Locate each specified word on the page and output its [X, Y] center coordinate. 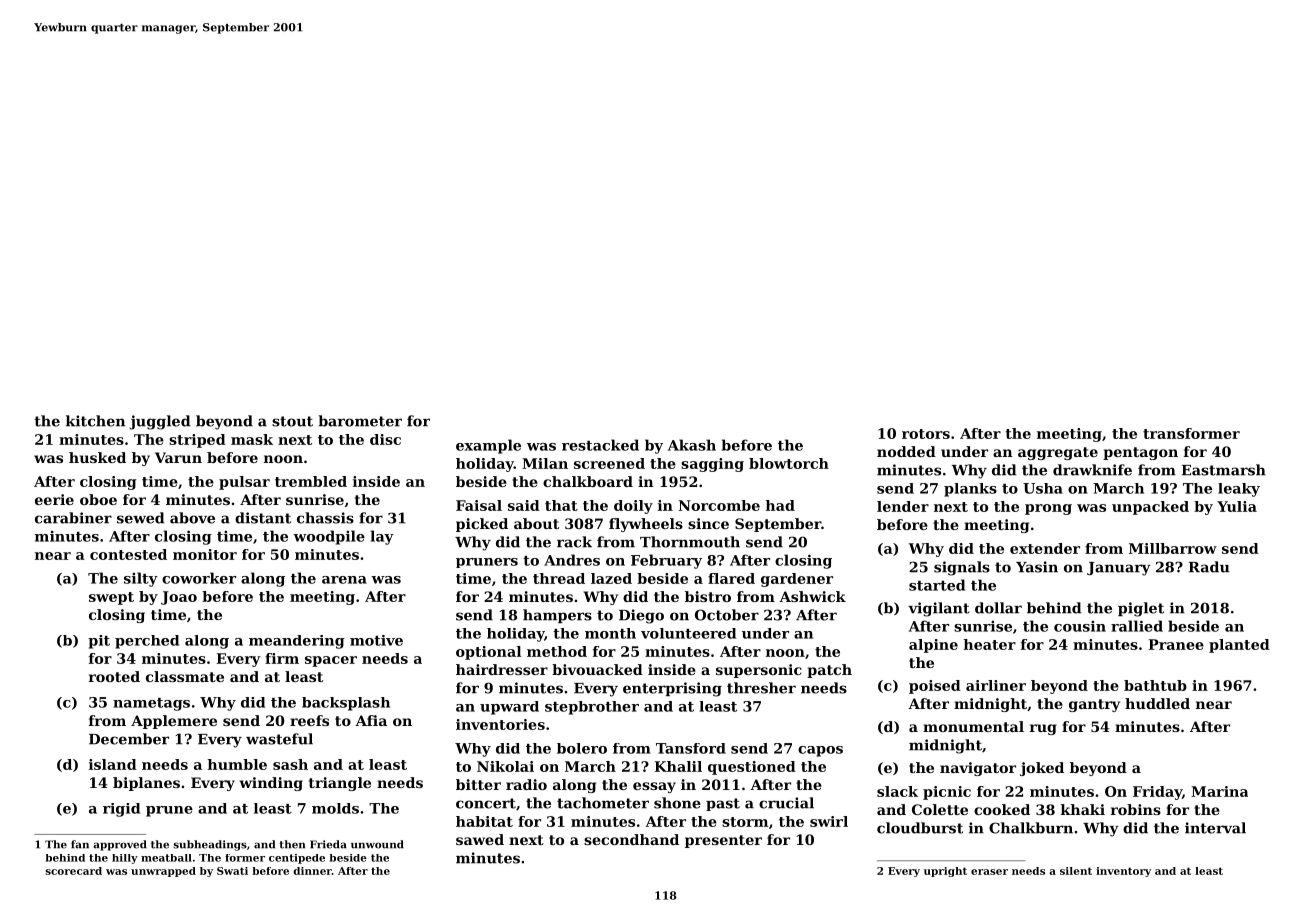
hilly [125, 859]
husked [97, 457]
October [727, 615]
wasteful [279, 739]
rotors [926, 434]
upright [945, 872]
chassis [325, 518]
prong [1048, 509]
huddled [1157, 703]
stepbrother [592, 708]
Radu [1209, 567]
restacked [600, 445]
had [780, 505]
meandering [297, 642]
